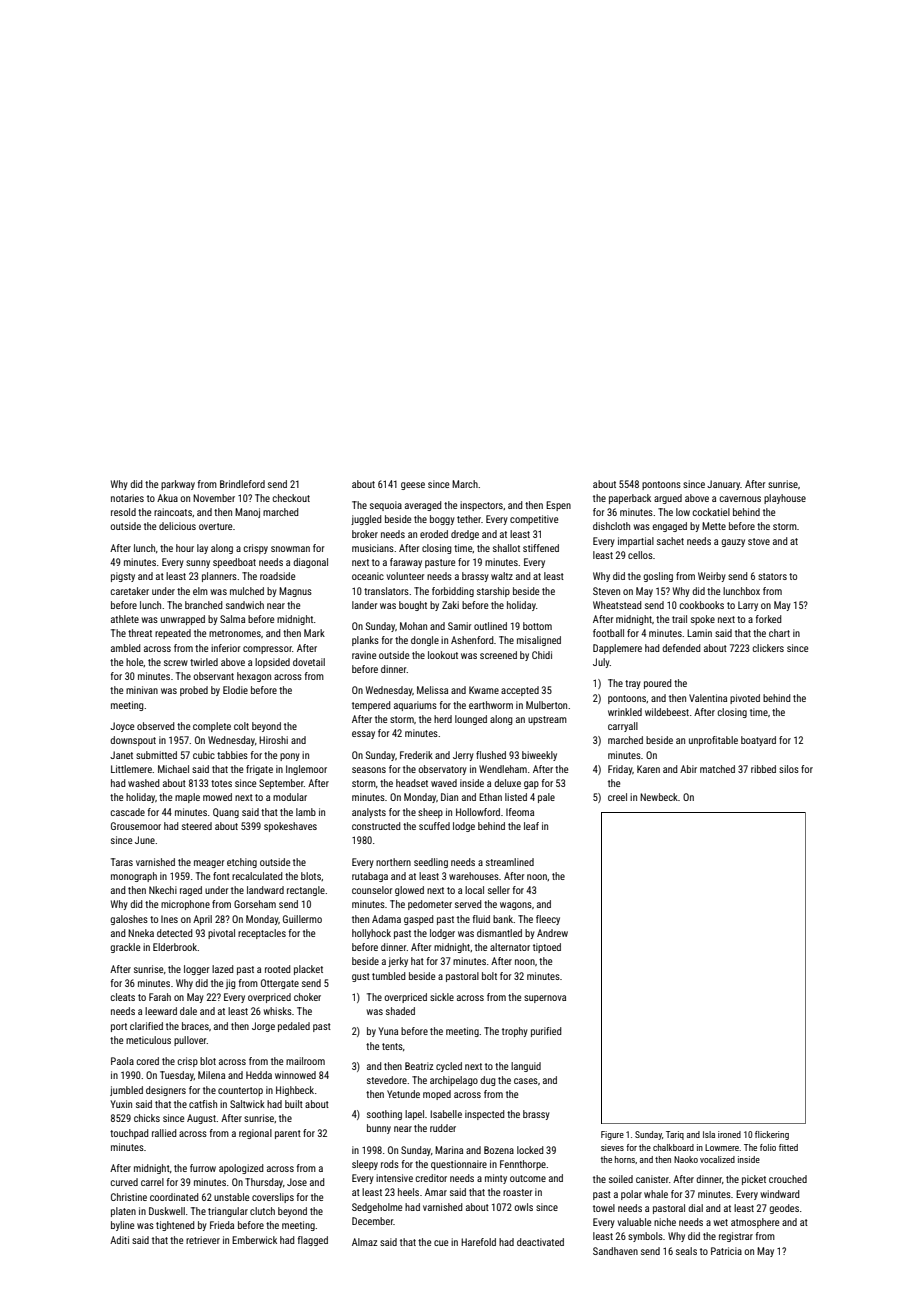 The height and width of the screenshot is (1308, 924). Describe the element at coordinates (785, 499) in the screenshot. I see `playhouse` at that location.
